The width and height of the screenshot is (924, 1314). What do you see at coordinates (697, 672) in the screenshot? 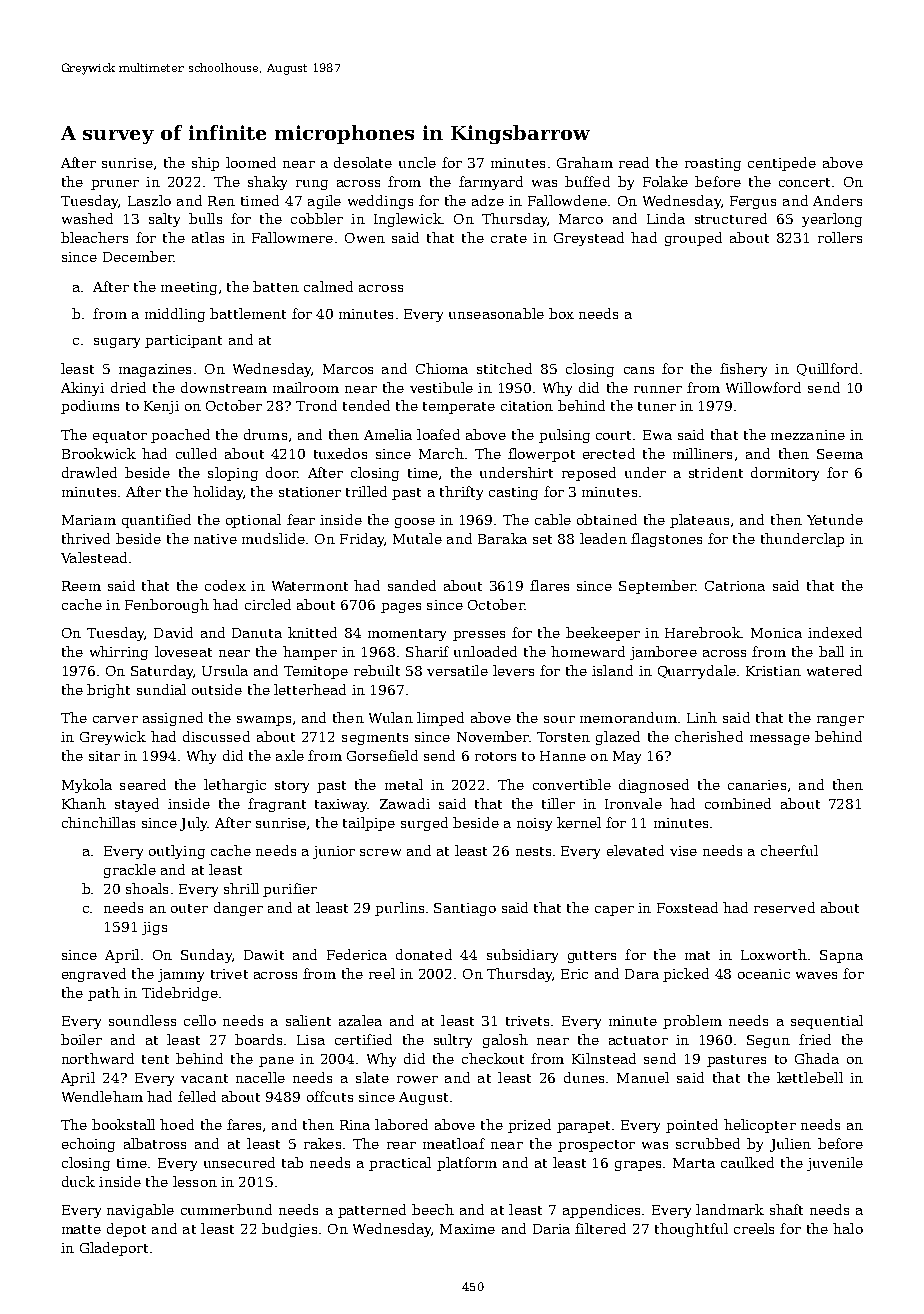
I see `Quarrydale` at bounding box center [697, 672].
